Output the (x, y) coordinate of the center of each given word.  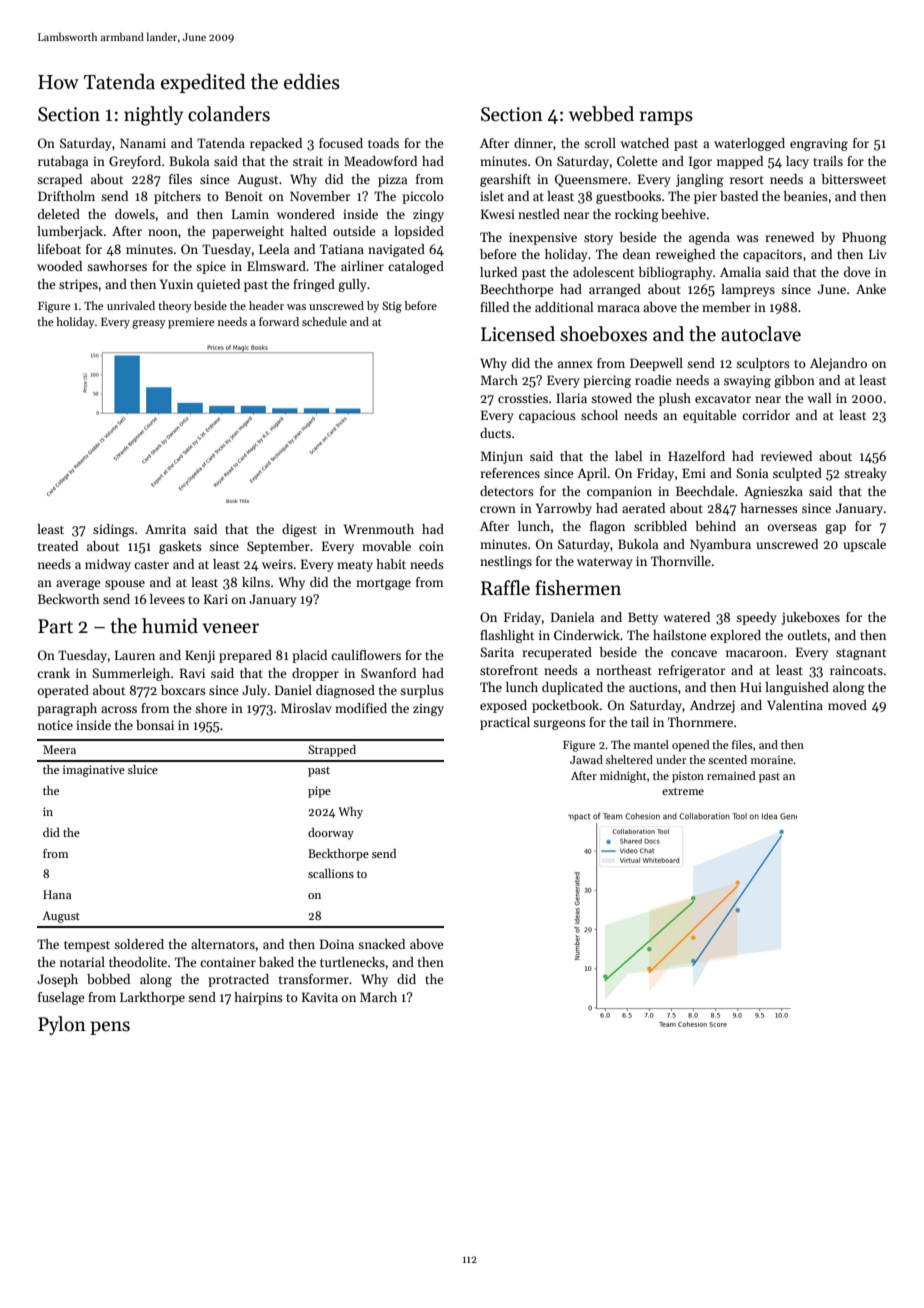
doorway (331, 834)
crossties (523, 398)
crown (498, 509)
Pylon (62, 1025)
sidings (113, 530)
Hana (57, 894)
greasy (149, 324)
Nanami (143, 143)
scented (727, 759)
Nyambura (720, 545)
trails (828, 161)
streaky (865, 474)
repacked (276, 144)
